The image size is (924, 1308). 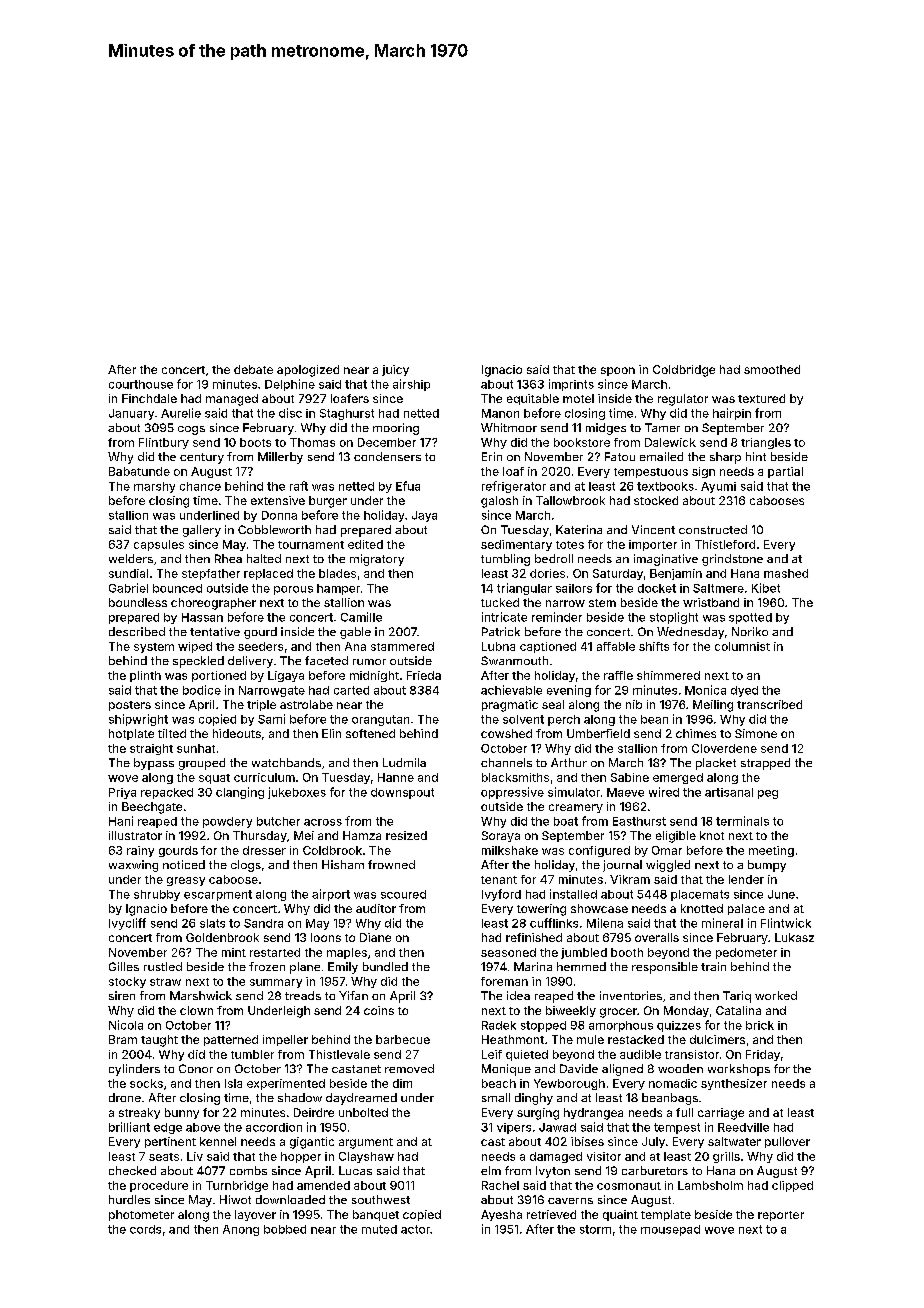 I want to click on bounced, so click(x=177, y=588).
